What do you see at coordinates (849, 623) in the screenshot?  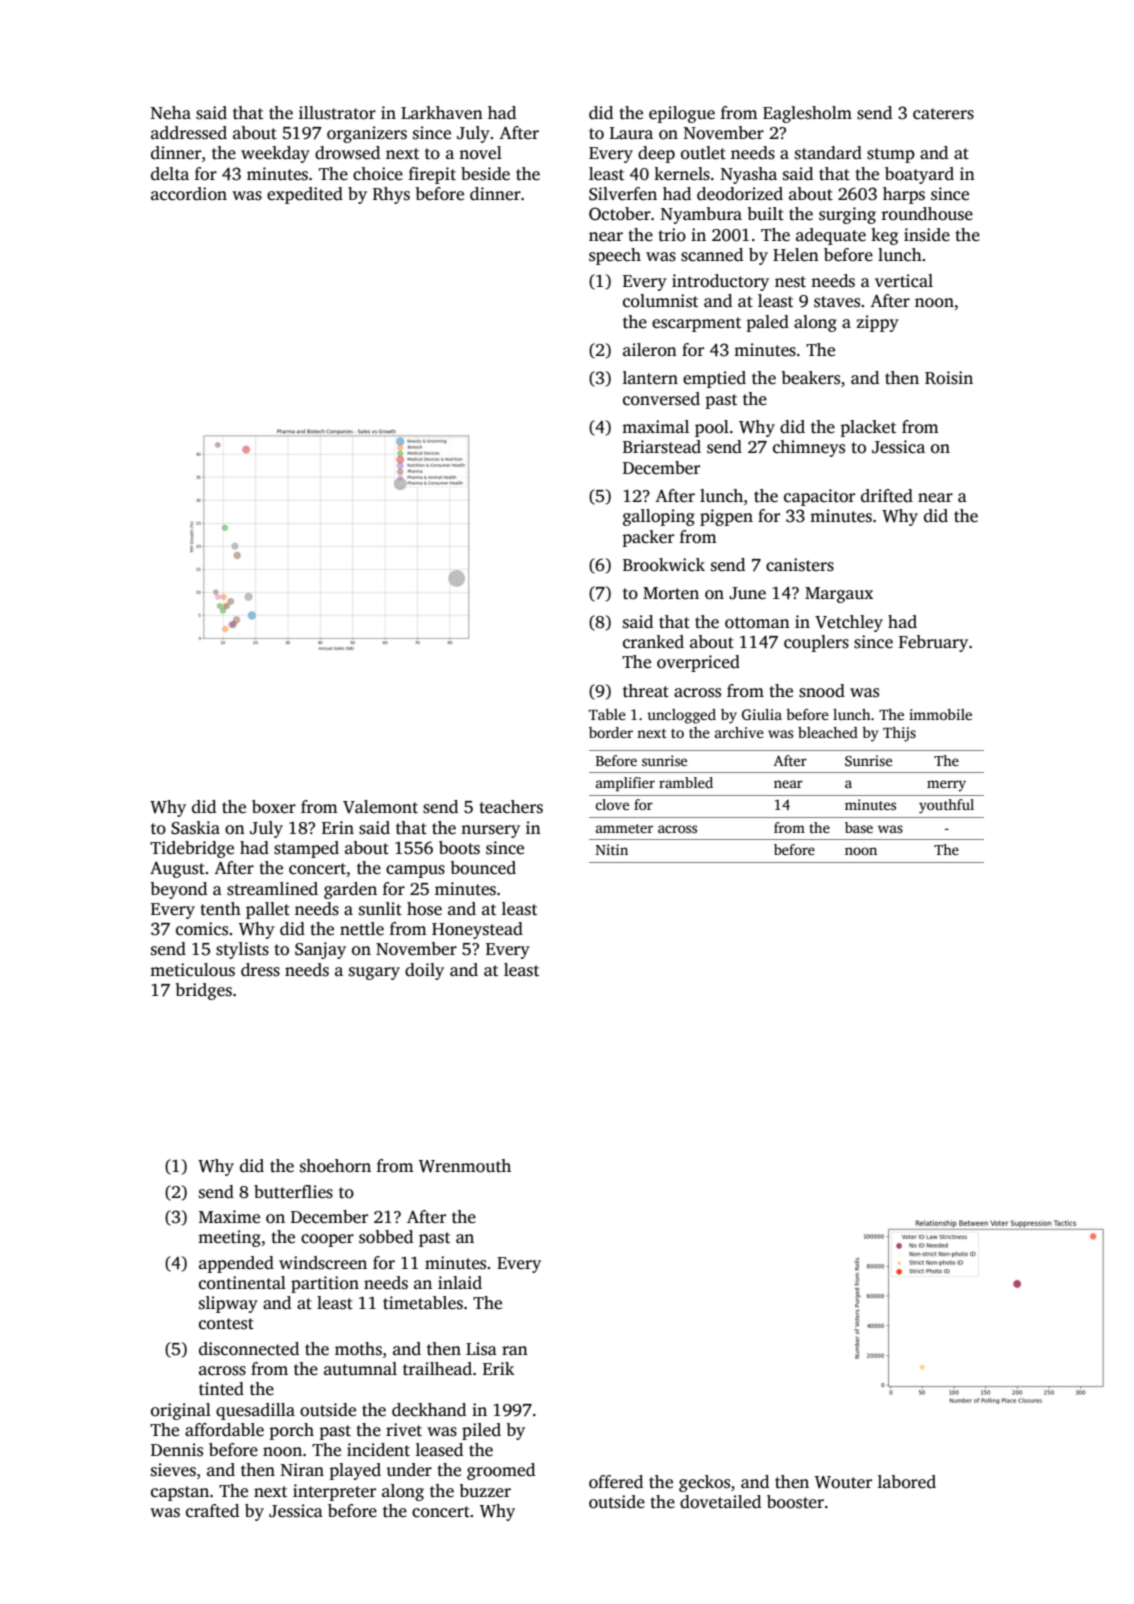 I see `Vetchley` at bounding box center [849, 623].
